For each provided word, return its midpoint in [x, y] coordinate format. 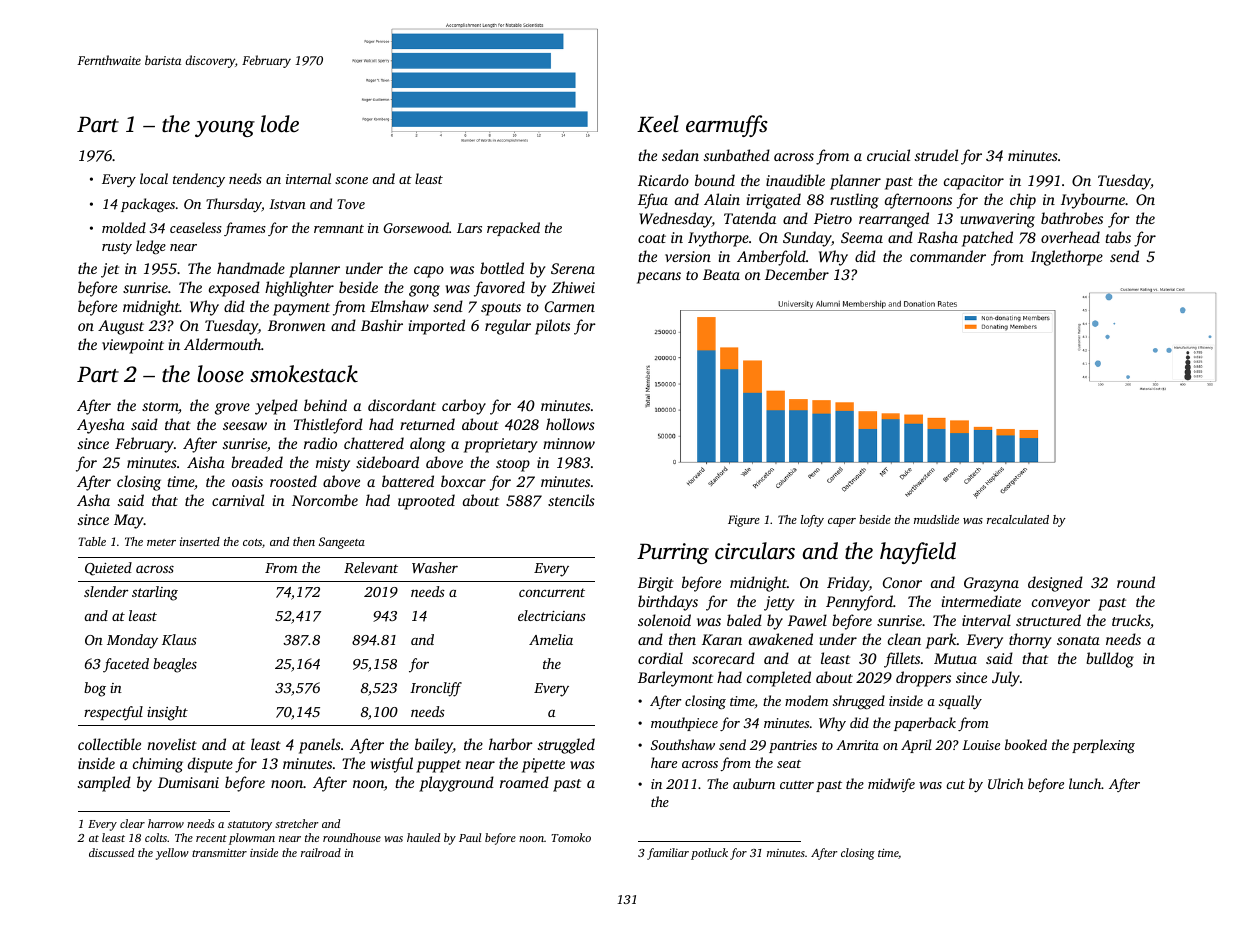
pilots [552, 327]
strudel [936, 155]
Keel [657, 124]
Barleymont [675, 679]
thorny [1030, 641]
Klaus [179, 639]
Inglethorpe [1067, 258]
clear [132, 823]
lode [280, 123]
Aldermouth [222, 344]
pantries [793, 746]
